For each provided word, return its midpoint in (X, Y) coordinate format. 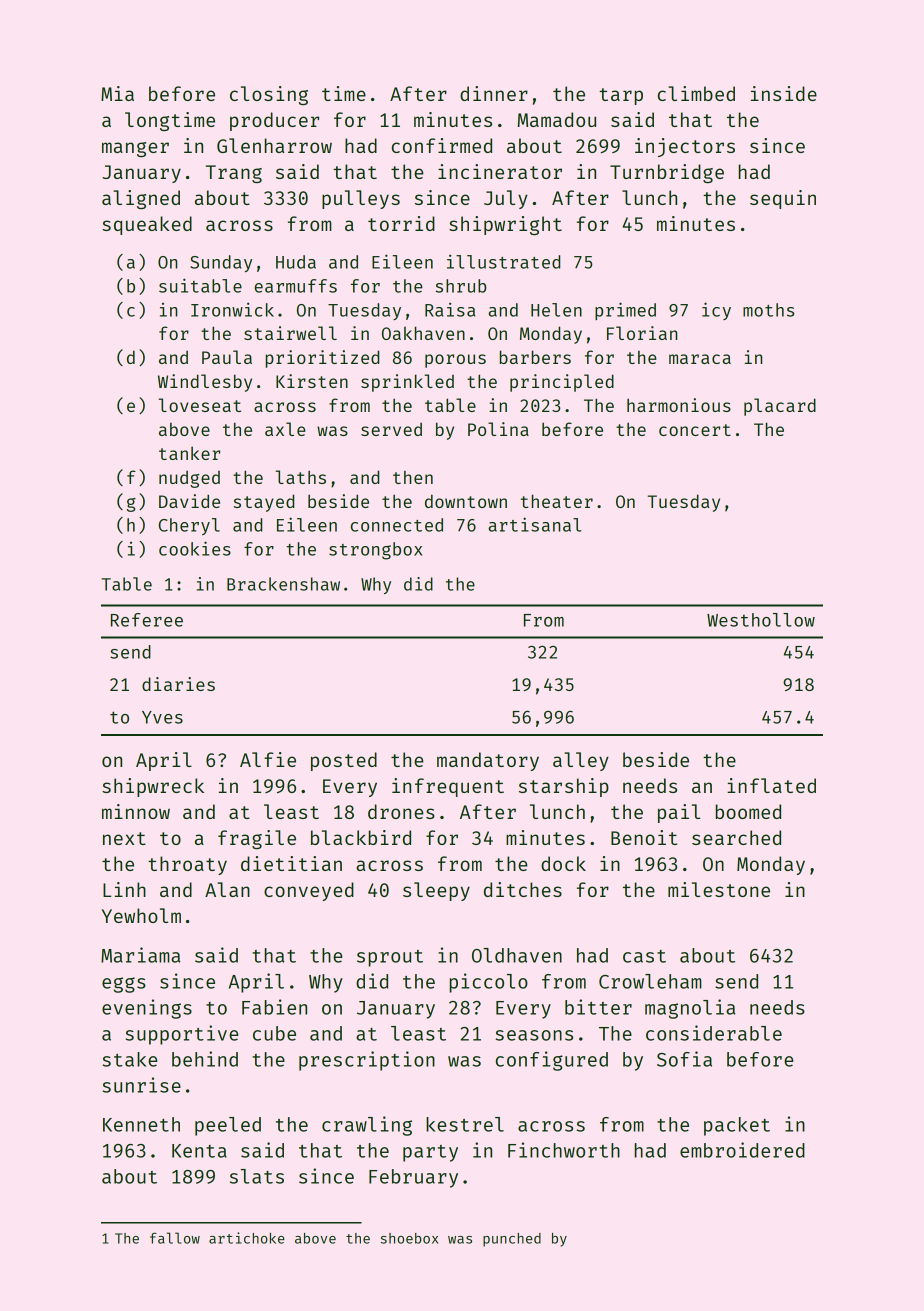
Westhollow (761, 620)
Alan (227, 889)
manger (135, 149)
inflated (771, 785)
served (391, 429)
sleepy (436, 891)
